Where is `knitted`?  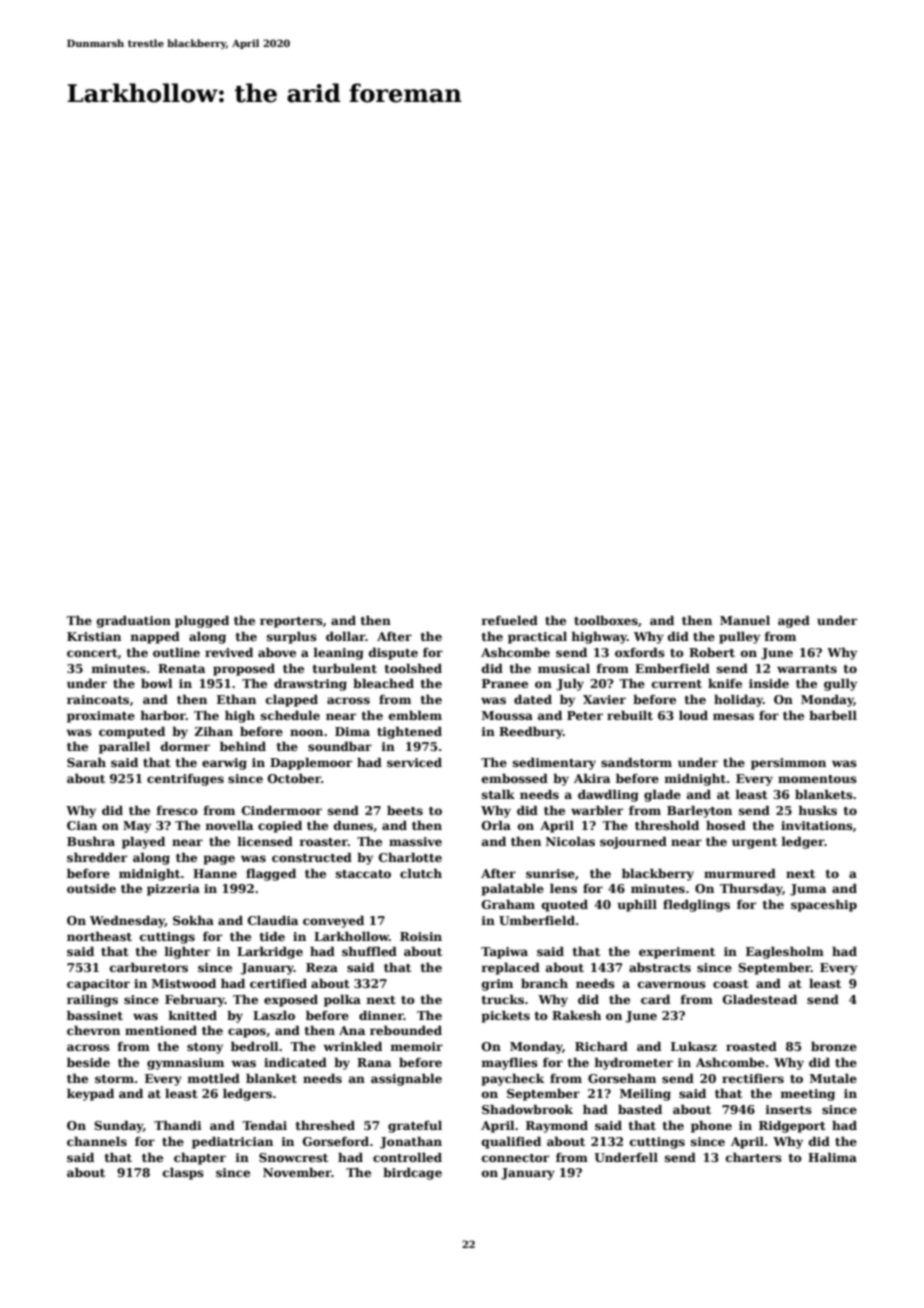
knitted is located at coordinates (192, 1015).
